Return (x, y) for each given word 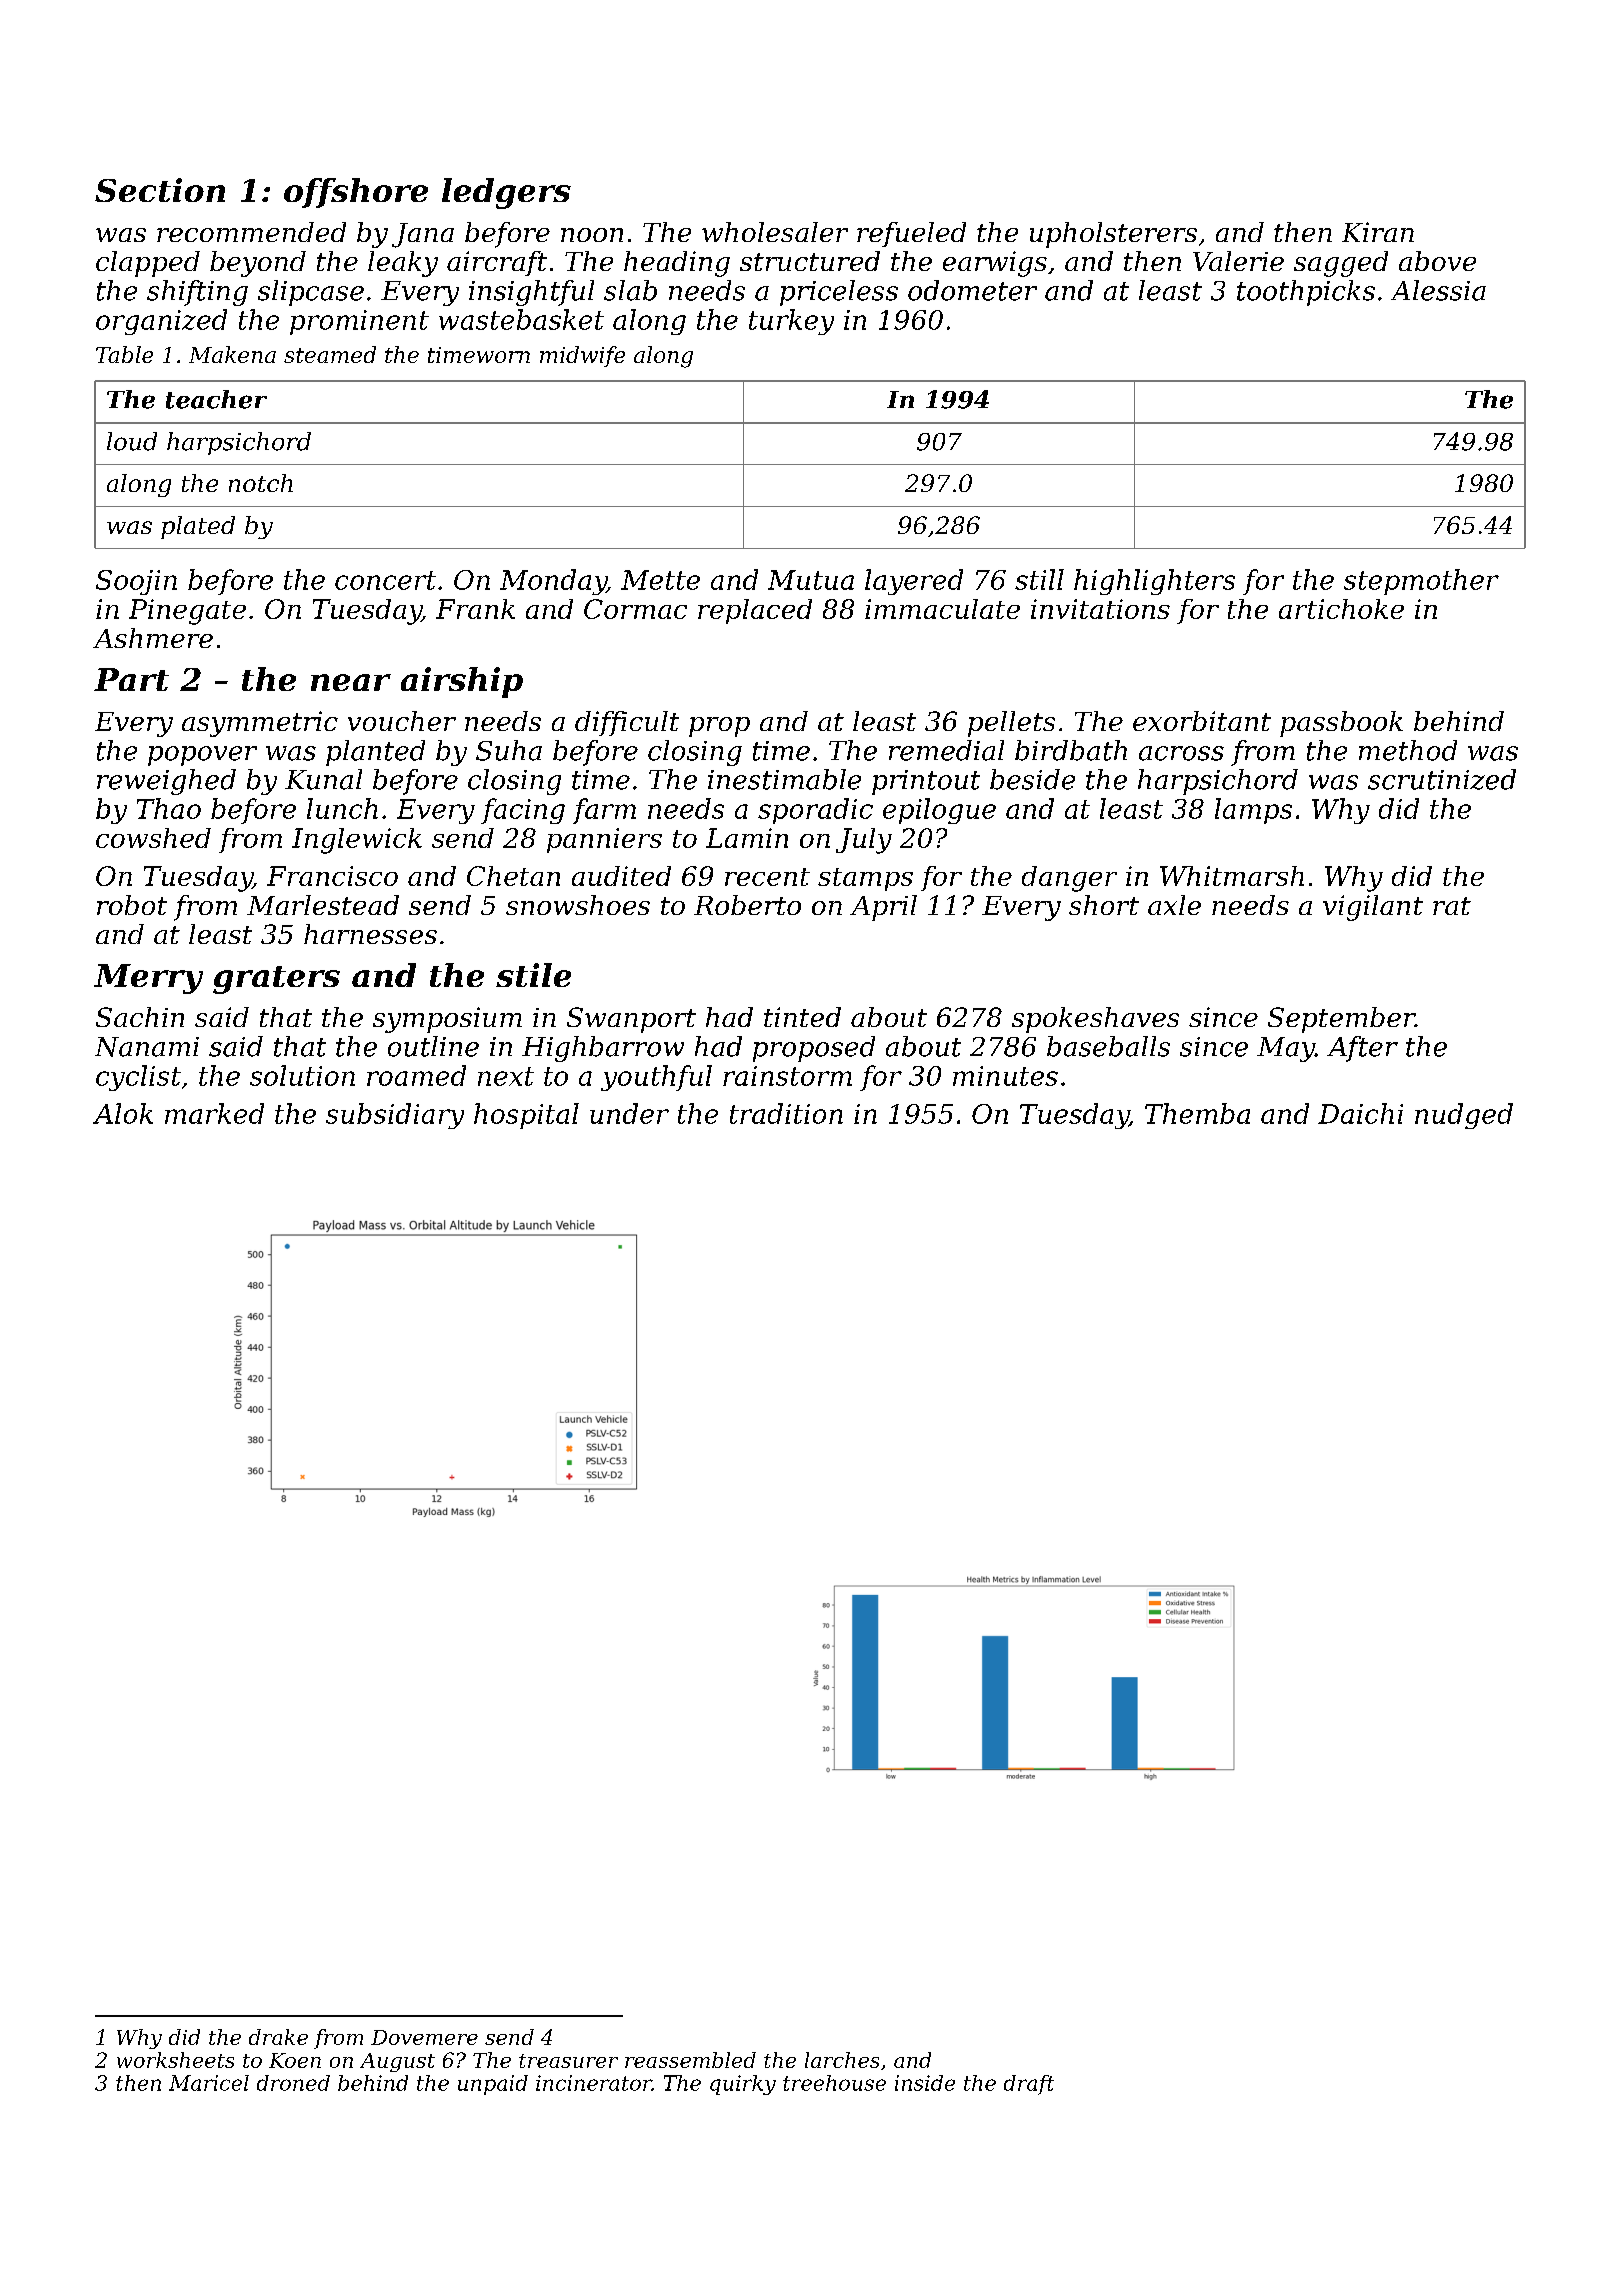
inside (925, 2083)
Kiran (1378, 232)
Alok (123, 1113)
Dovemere (424, 2037)
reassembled (690, 2060)
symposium (447, 1020)
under (629, 1113)
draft (1029, 2085)
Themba (1197, 1113)
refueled (911, 234)
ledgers (506, 193)
